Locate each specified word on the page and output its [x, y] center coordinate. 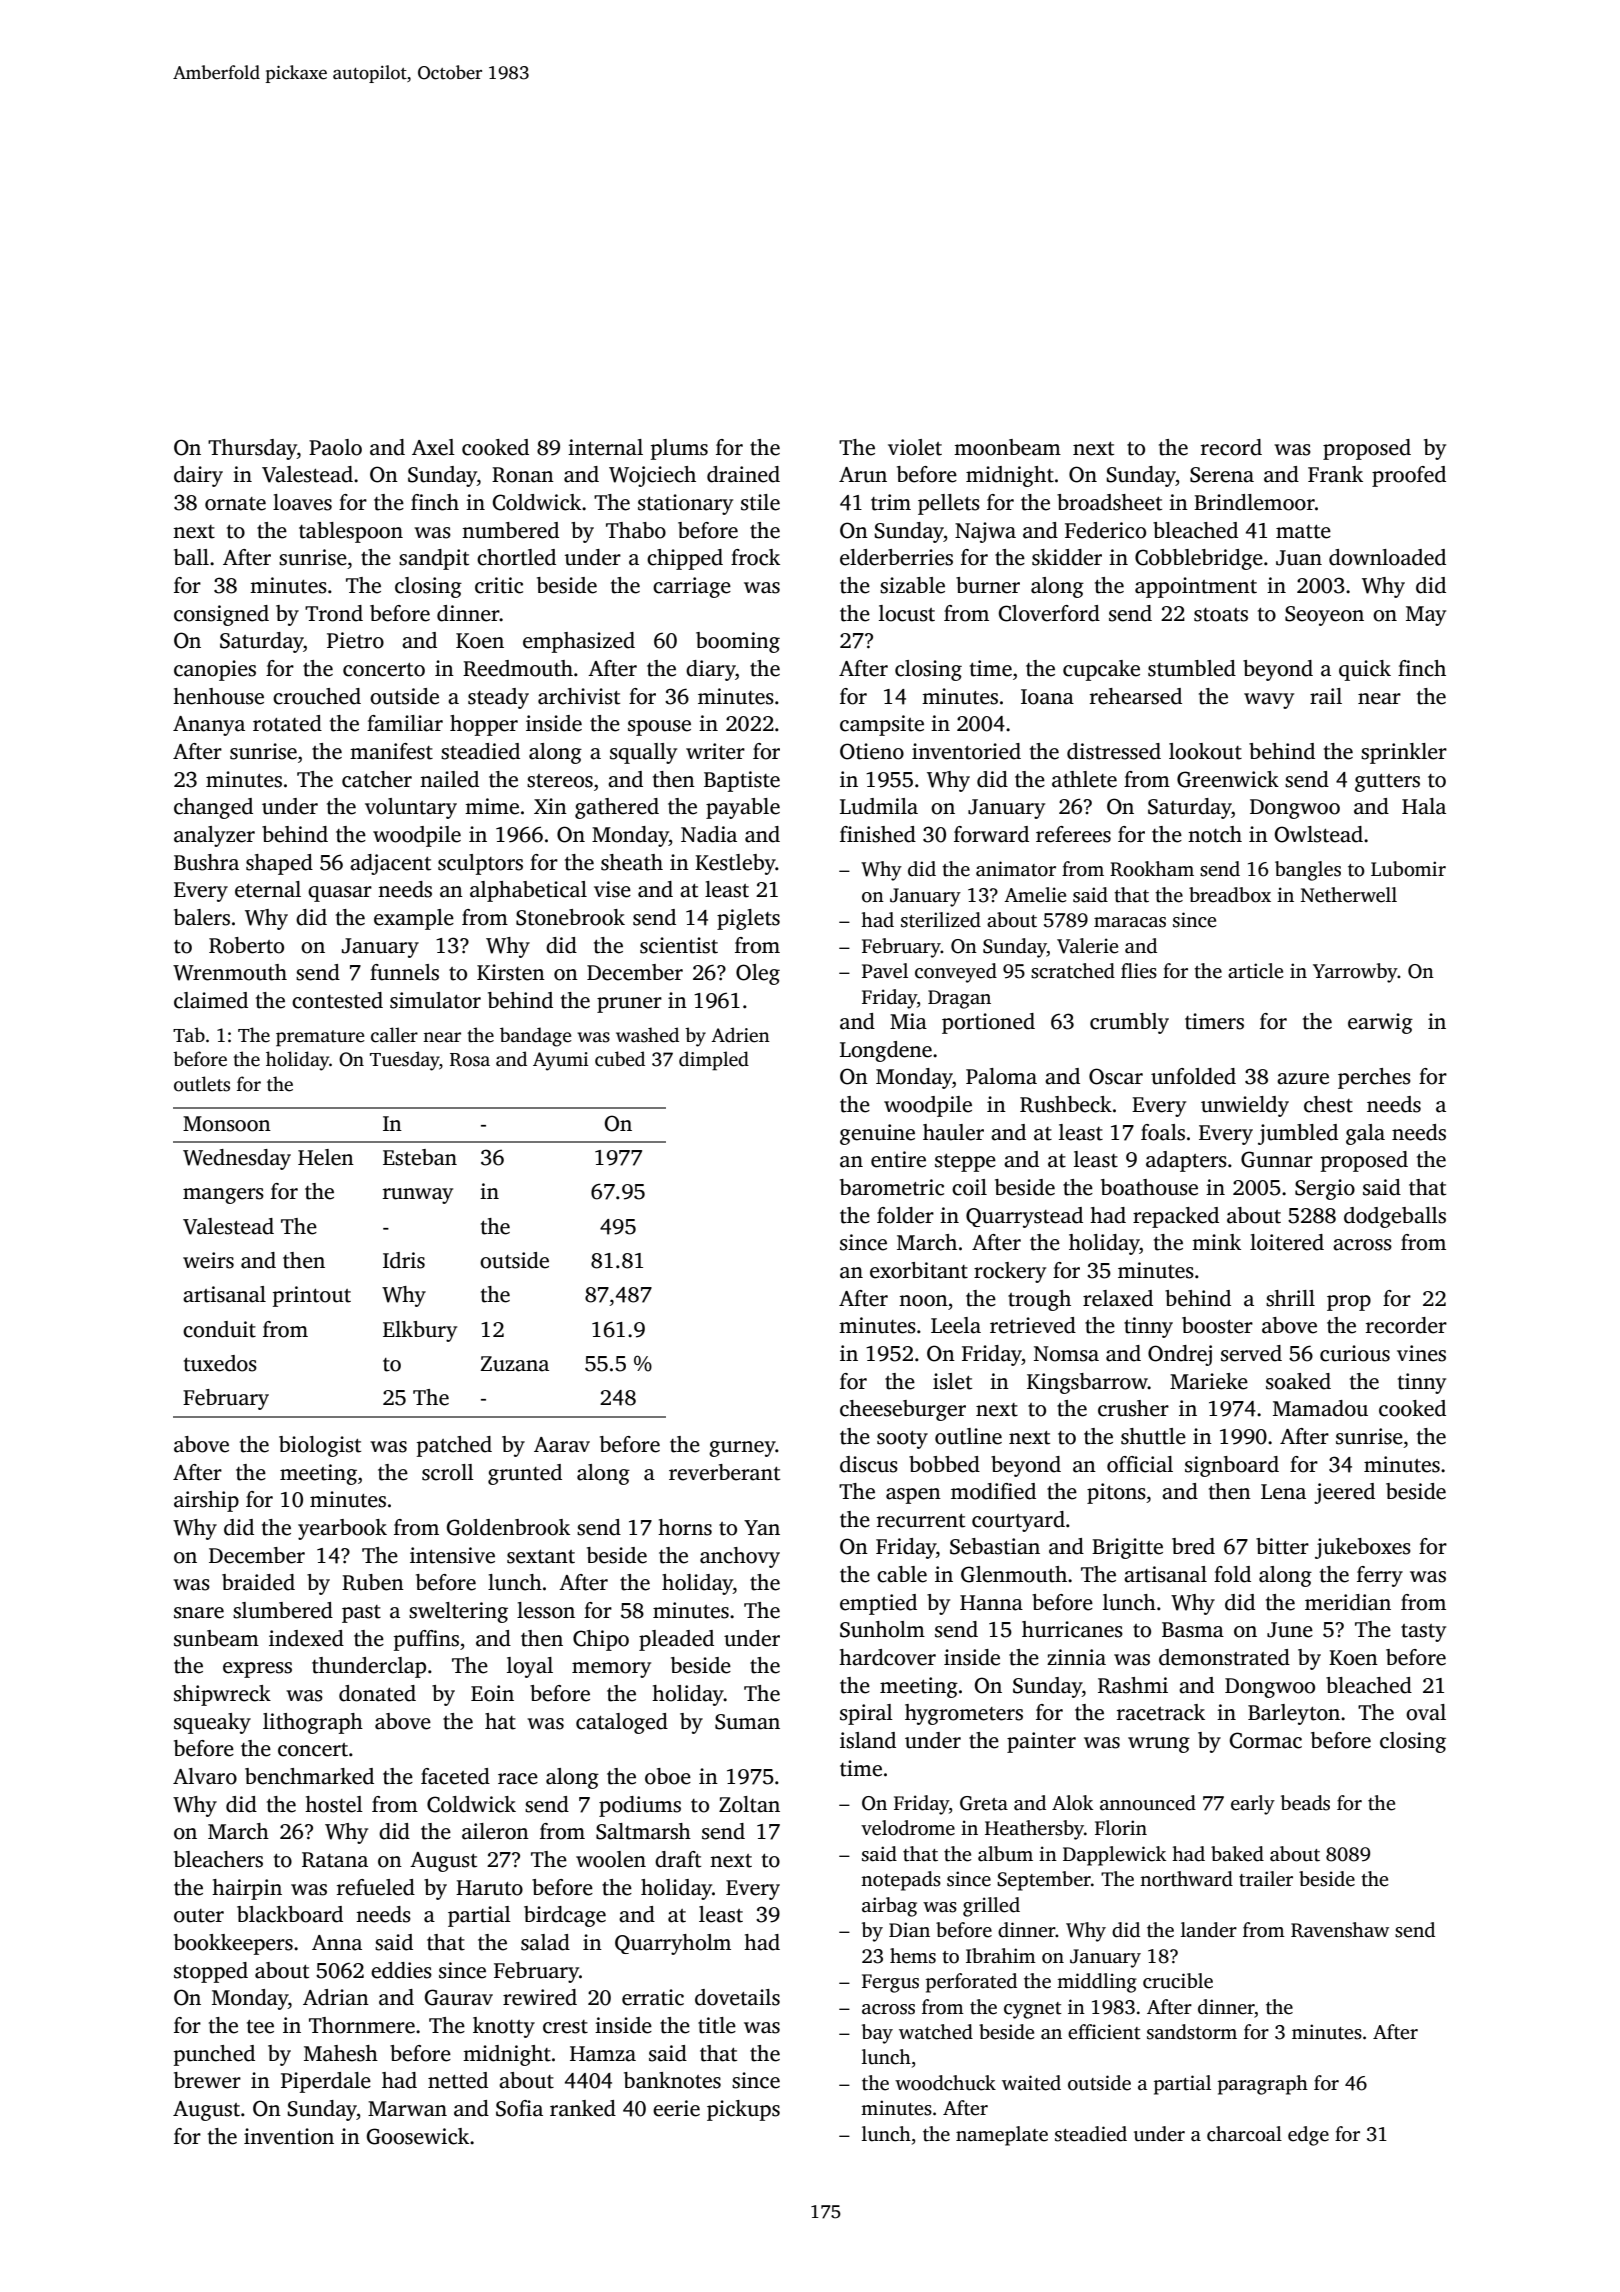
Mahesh [341, 2053]
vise [612, 889]
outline [968, 1436]
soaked [1298, 1381]
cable [902, 1574]
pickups [743, 2110]
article [1255, 971]
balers [202, 917]
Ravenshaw [1340, 1930]
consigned [221, 615]
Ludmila [879, 806]
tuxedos [220, 1363]
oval [1426, 1712]
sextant [541, 1557]
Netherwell [1349, 895]
